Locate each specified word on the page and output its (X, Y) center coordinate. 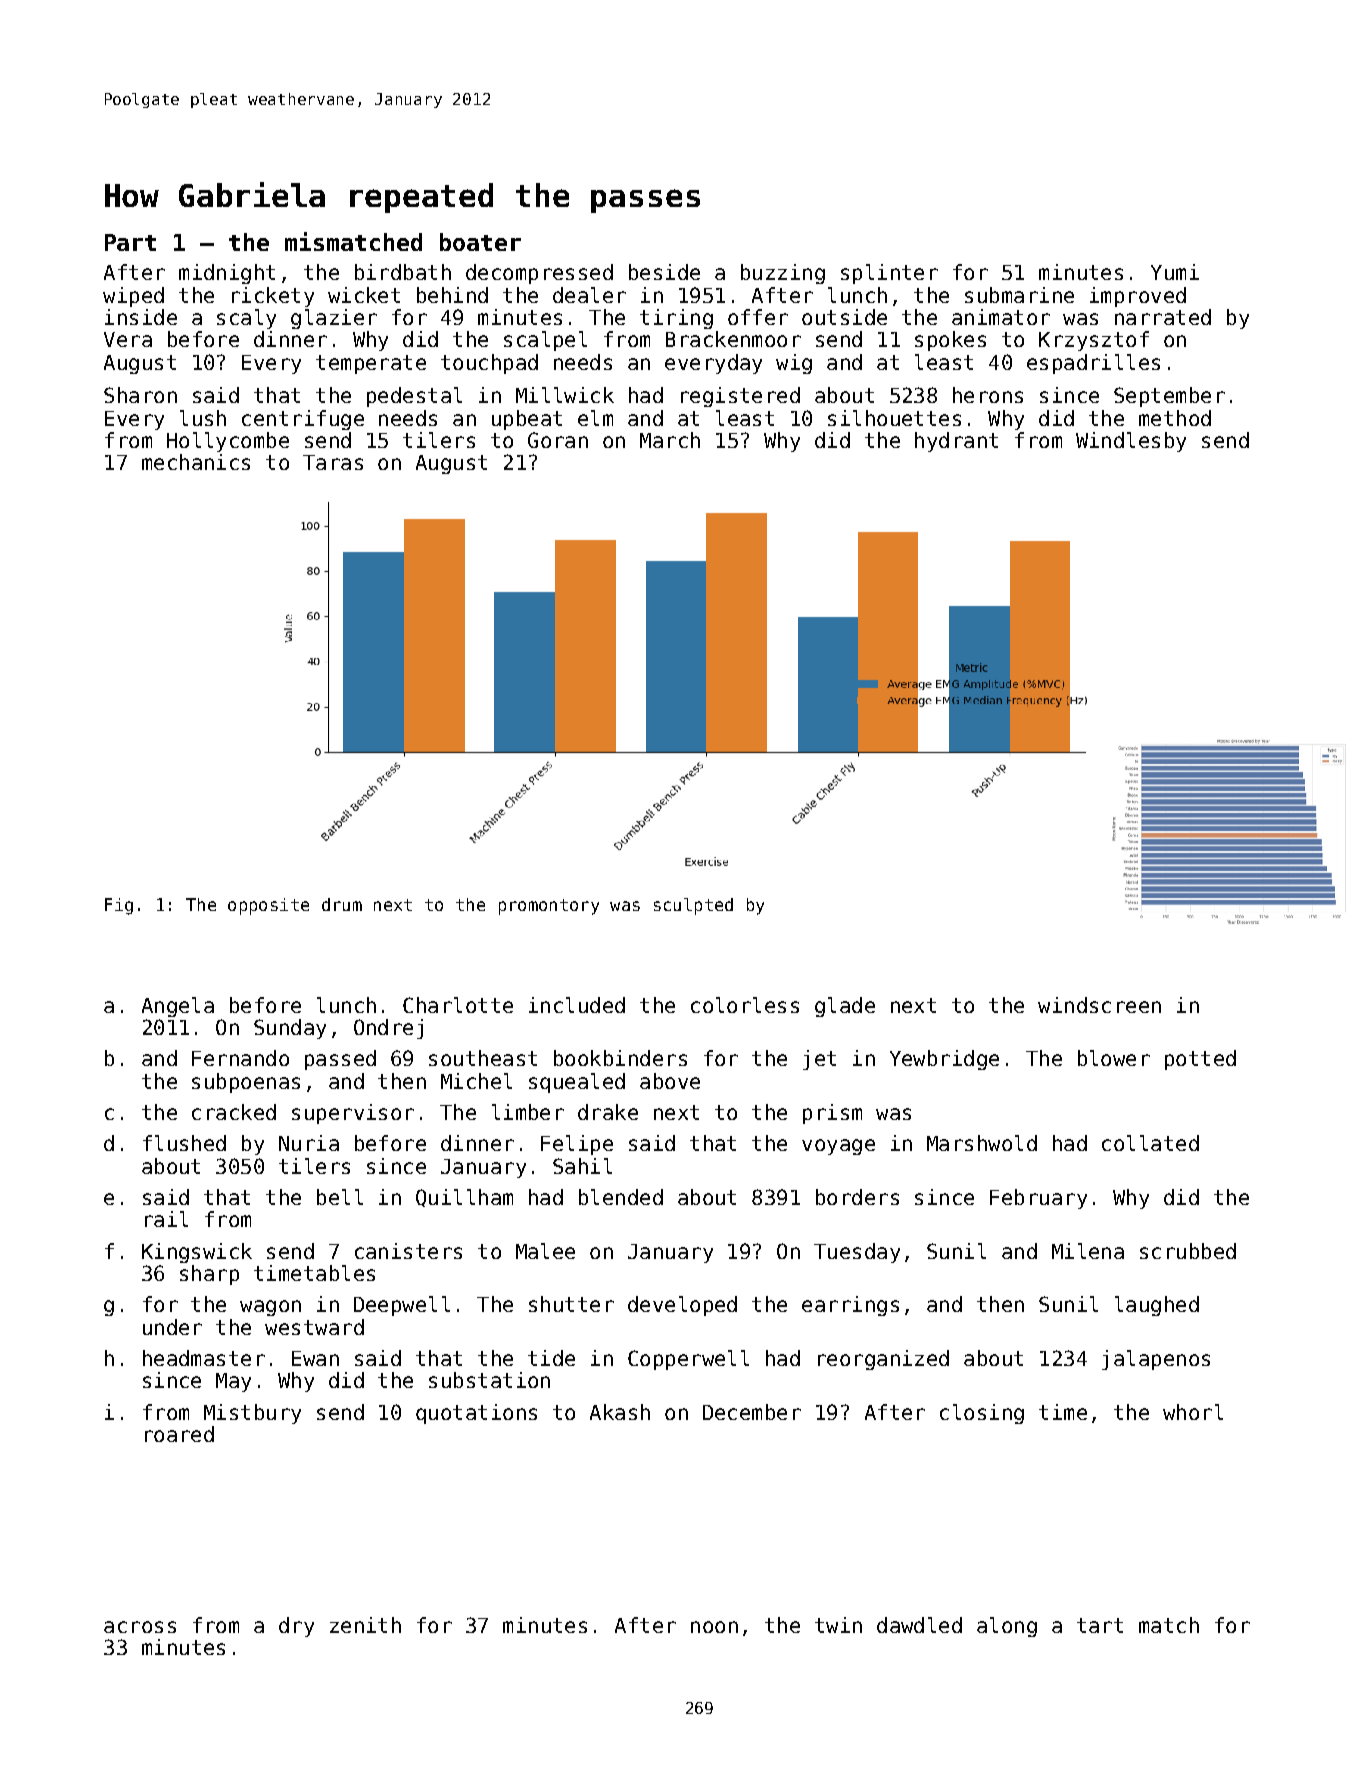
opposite (268, 906)
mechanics (196, 462)
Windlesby (1131, 442)
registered (740, 397)
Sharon (140, 395)
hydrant (956, 442)
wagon (270, 1308)
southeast (483, 1058)
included (577, 1005)
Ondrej (388, 1029)
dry (296, 1627)
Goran (558, 440)
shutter (571, 1304)
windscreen (1099, 1005)
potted (1200, 1060)
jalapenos (1156, 1360)
